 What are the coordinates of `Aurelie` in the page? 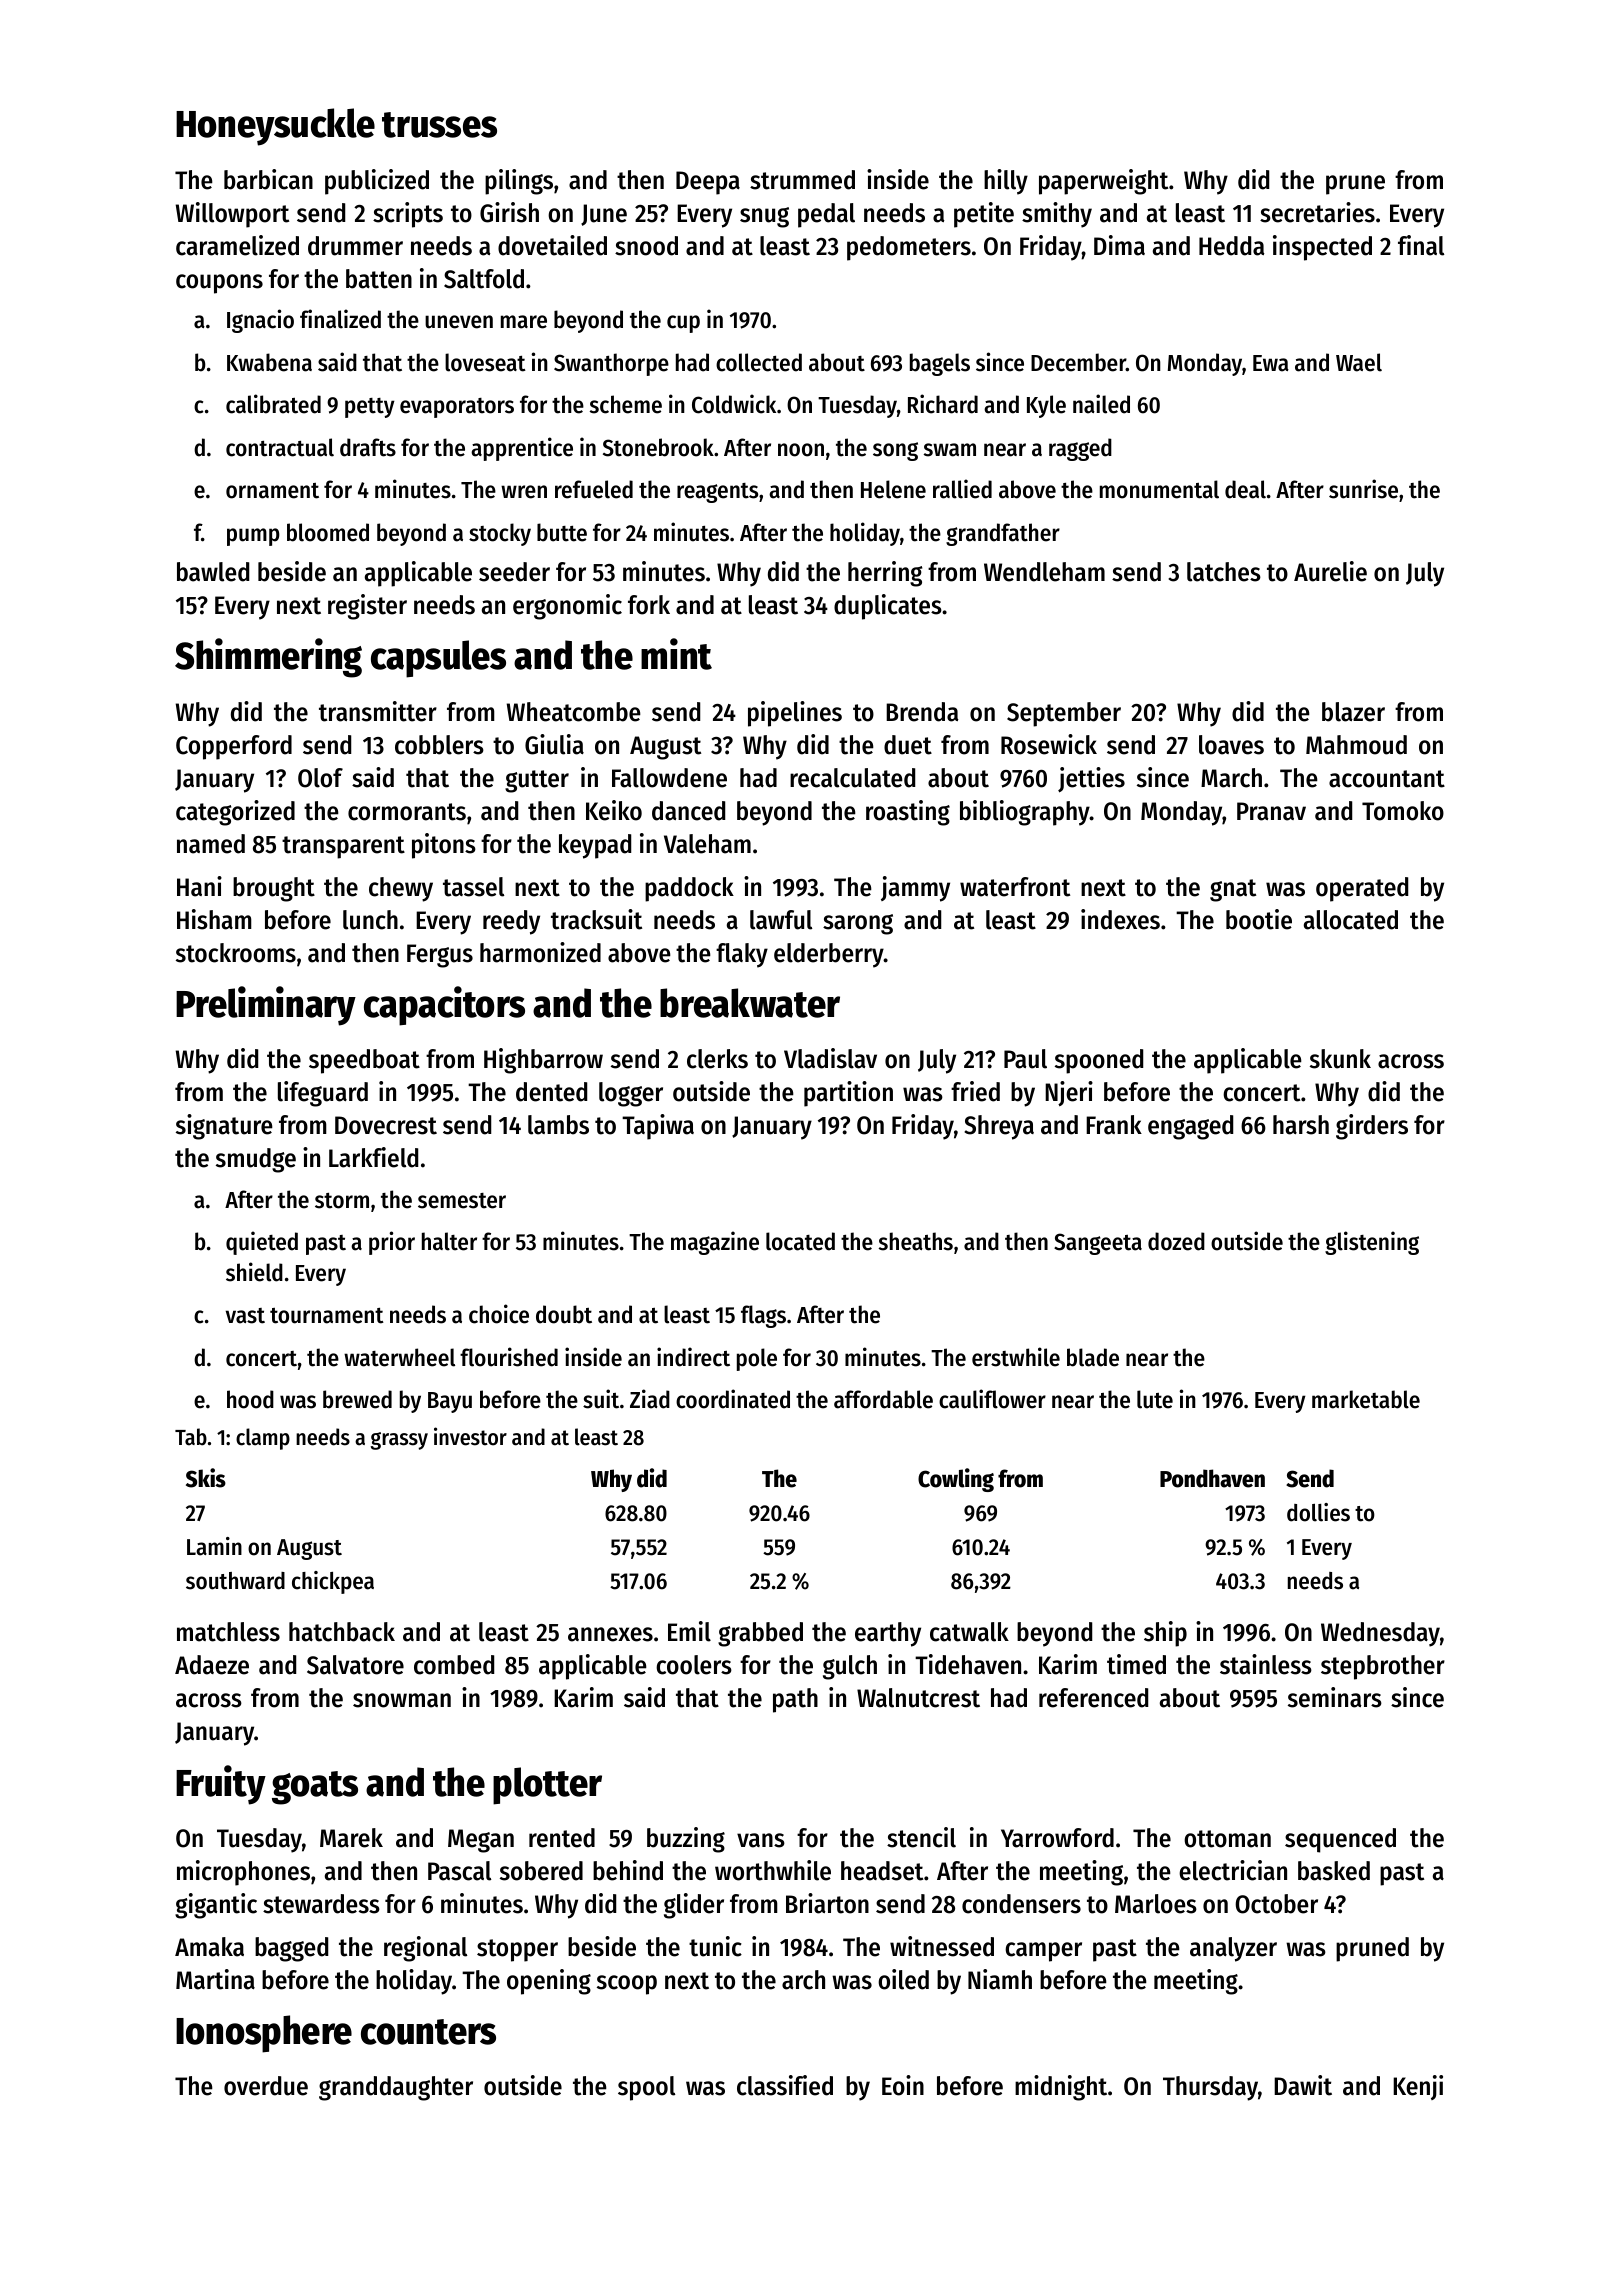 It's located at (1330, 571).
